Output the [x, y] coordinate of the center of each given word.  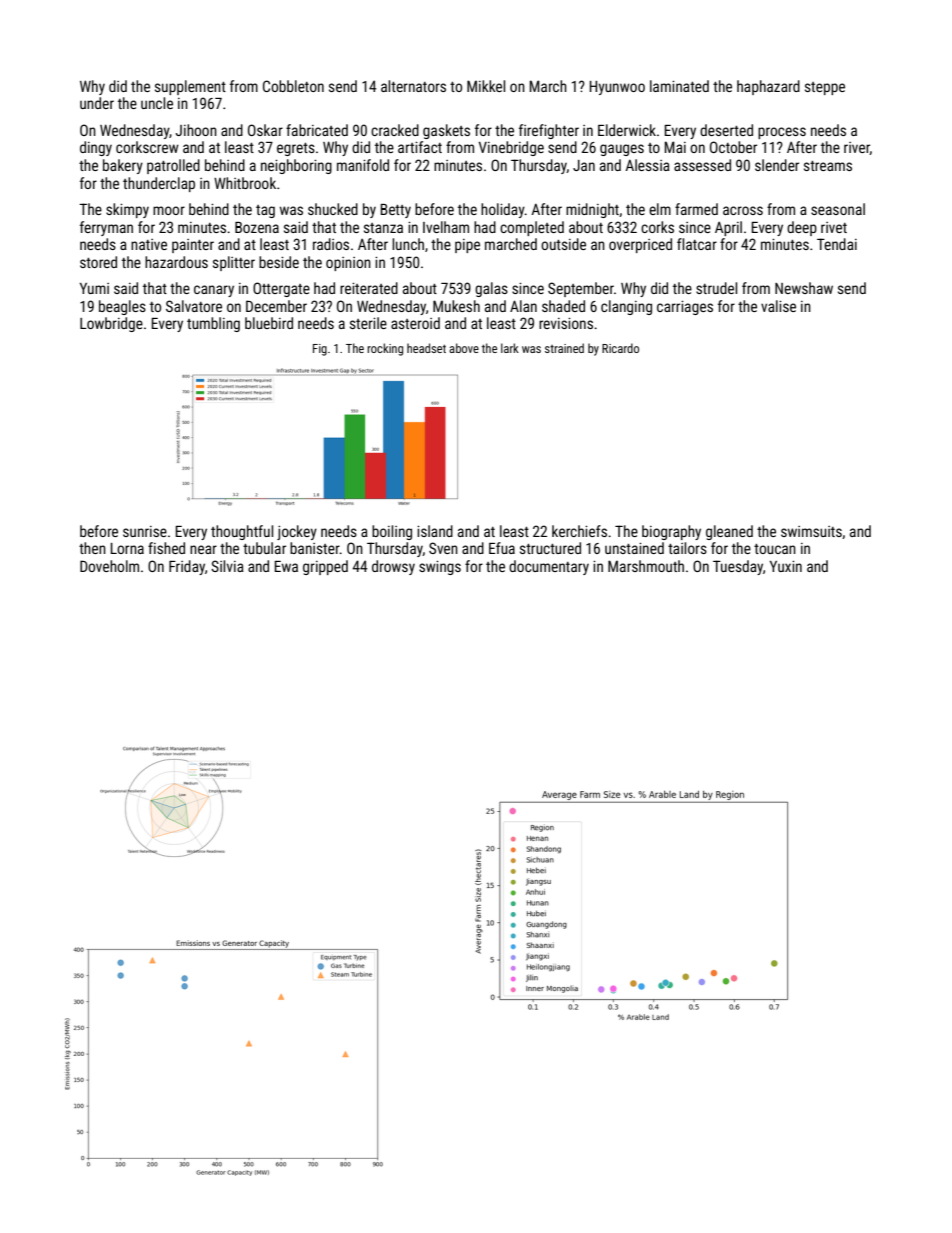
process [782, 133]
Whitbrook [245, 183]
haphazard [768, 87]
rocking [385, 349]
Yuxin [786, 566]
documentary [549, 567]
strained [564, 348]
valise [778, 306]
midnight [592, 210]
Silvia [227, 566]
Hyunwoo [617, 88]
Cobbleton [293, 86]
